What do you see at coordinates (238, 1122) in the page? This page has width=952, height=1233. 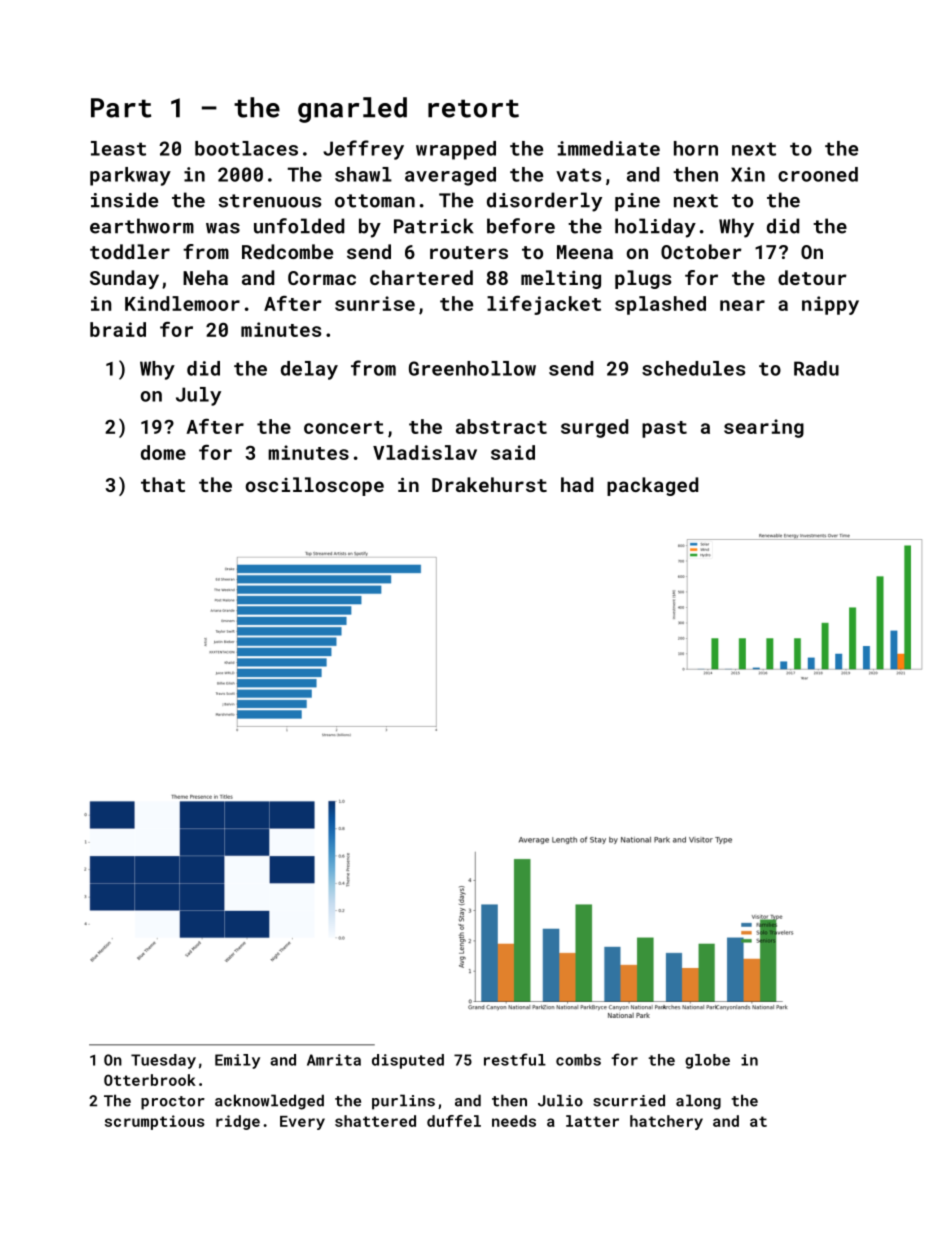 I see `ridge` at bounding box center [238, 1122].
